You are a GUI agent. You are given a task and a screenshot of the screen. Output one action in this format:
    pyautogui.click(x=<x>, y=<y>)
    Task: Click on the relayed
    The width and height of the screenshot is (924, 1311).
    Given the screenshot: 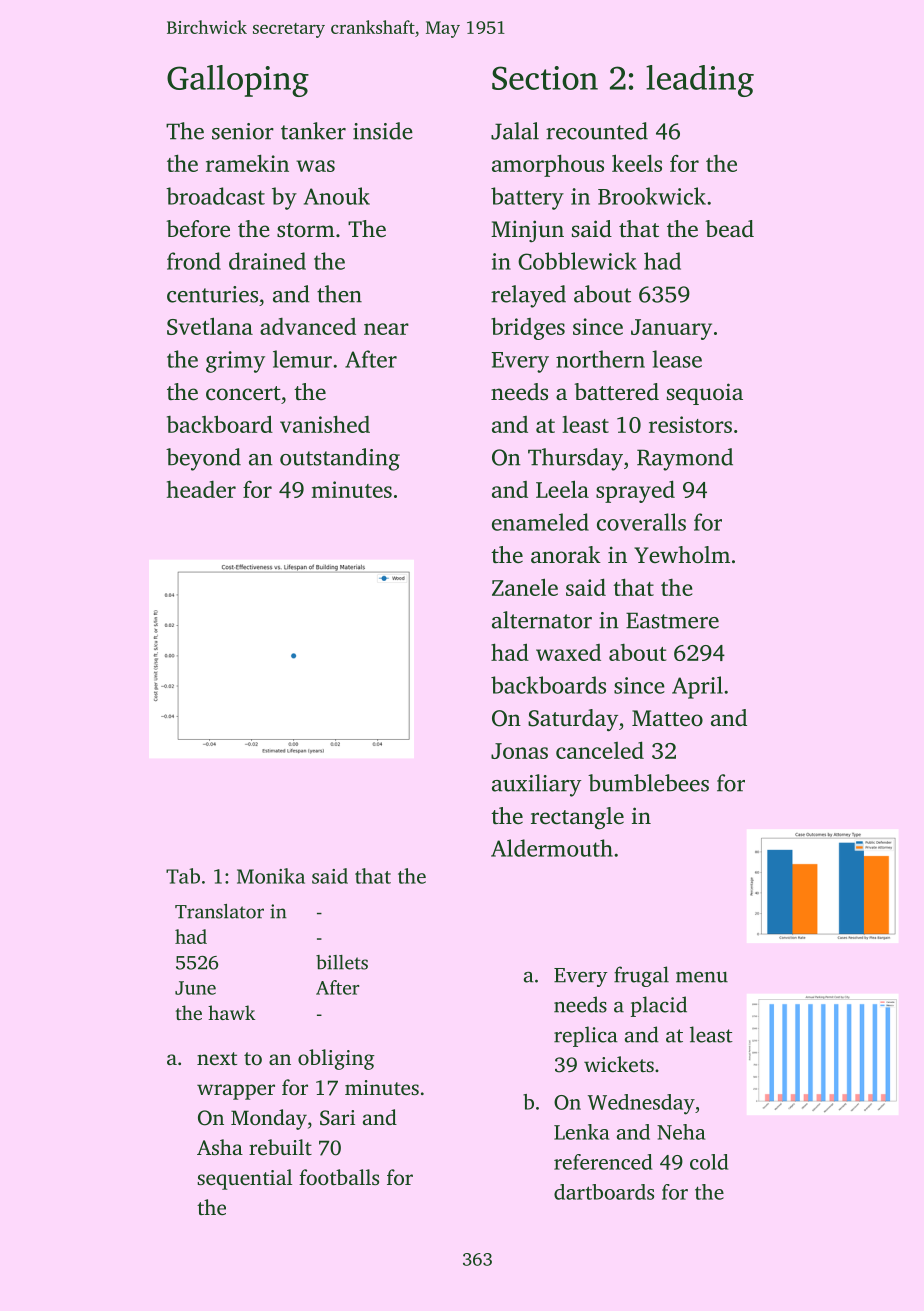 What is the action you would take?
    pyautogui.click(x=528, y=296)
